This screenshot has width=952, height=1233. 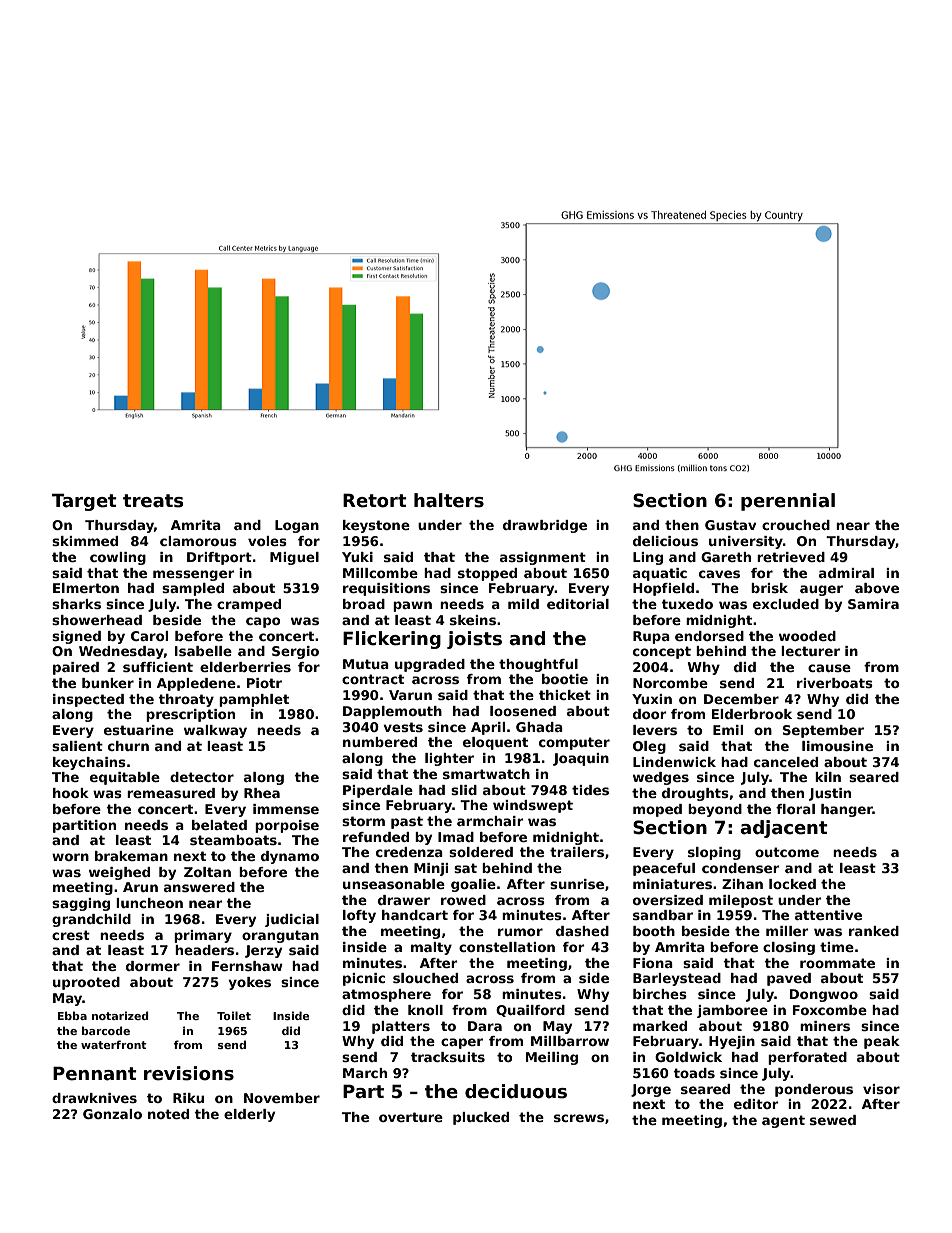 What do you see at coordinates (662, 652) in the screenshot?
I see `concept` at bounding box center [662, 652].
